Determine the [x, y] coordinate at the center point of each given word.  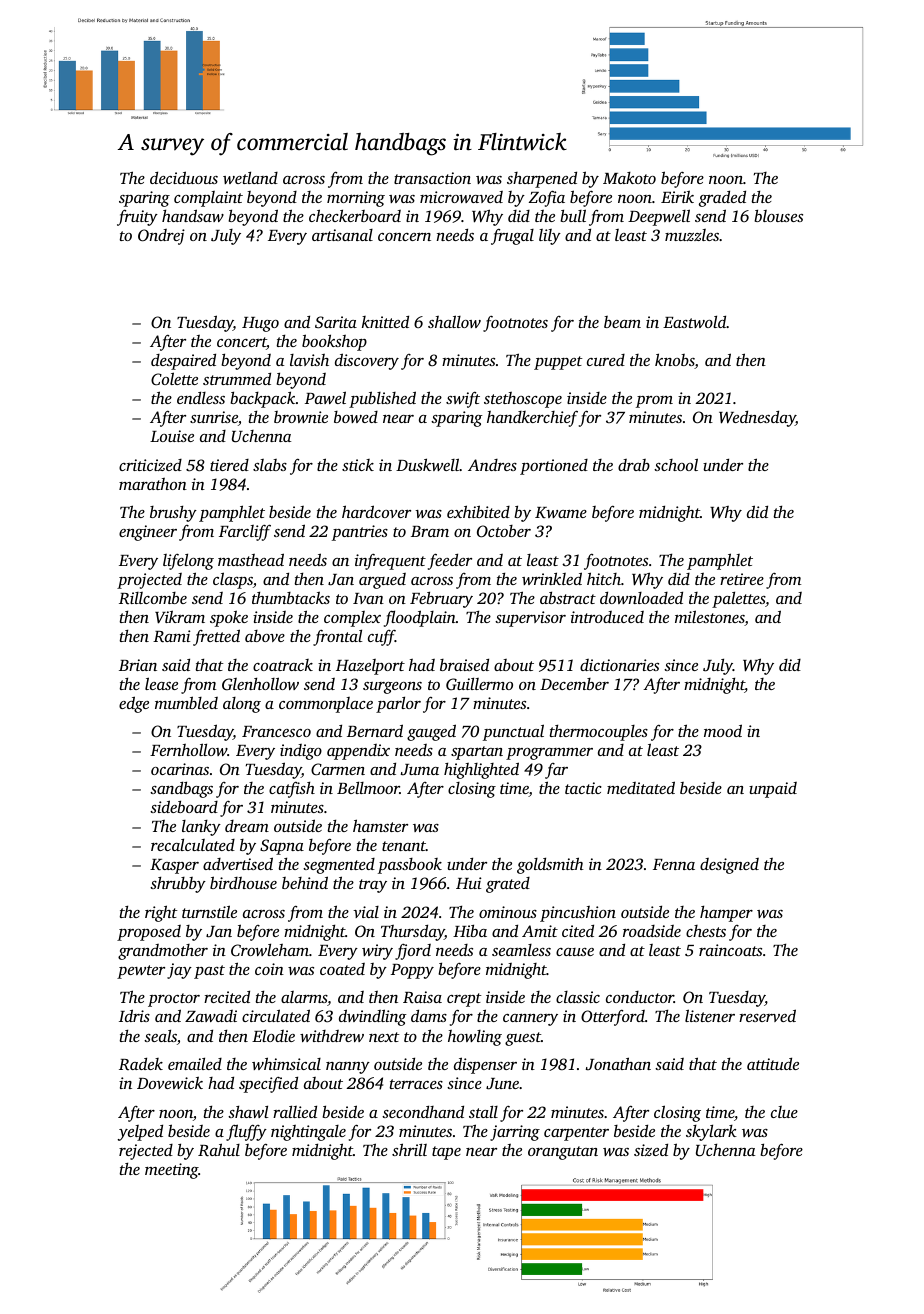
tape [446, 1153]
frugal [512, 237]
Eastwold [694, 321]
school [676, 464]
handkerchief [532, 418]
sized [651, 1149]
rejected [146, 1152]
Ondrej [161, 237]
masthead [251, 559]
